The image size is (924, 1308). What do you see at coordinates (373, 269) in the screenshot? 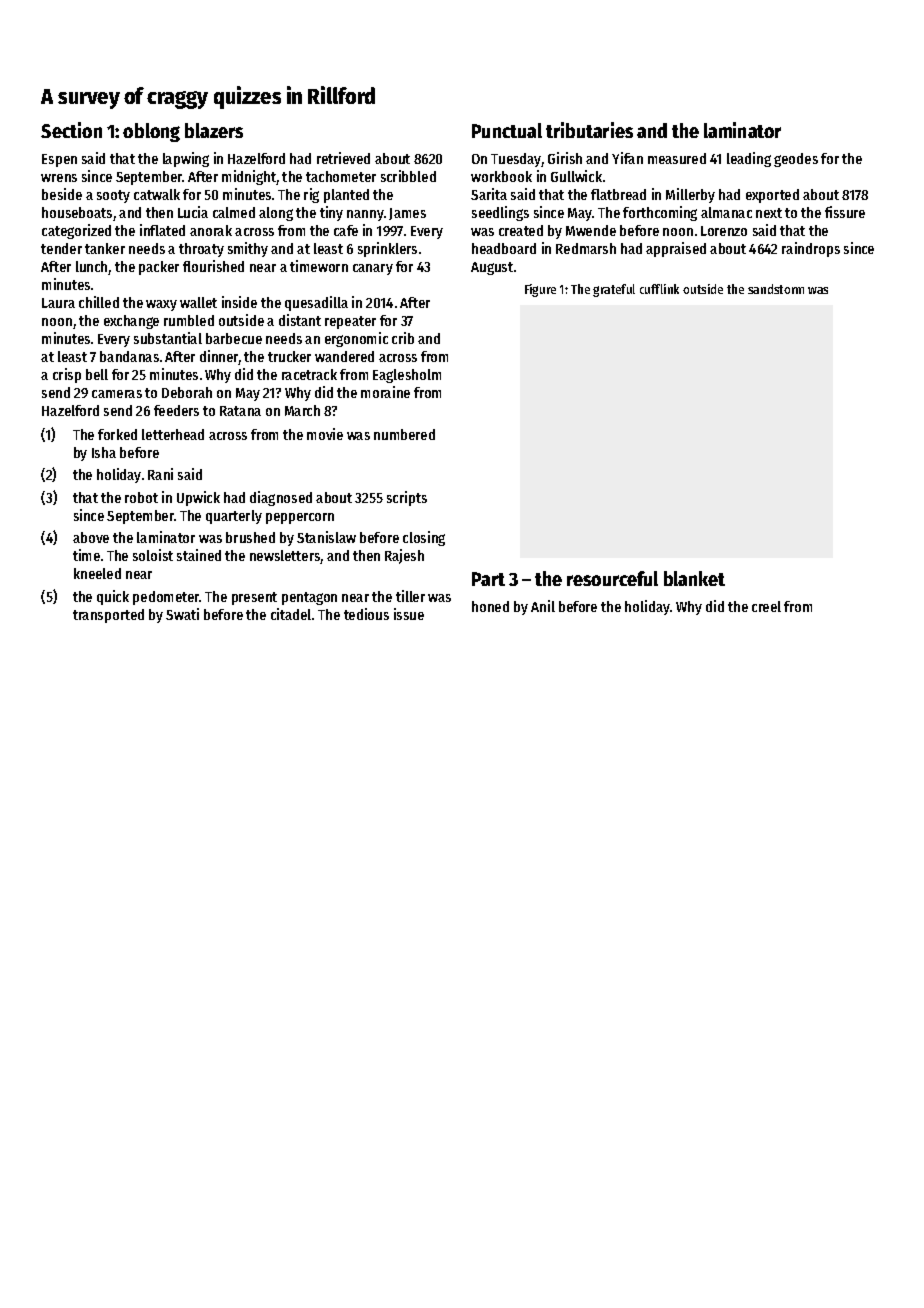
I see `canary` at bounding box center [373, 269].
